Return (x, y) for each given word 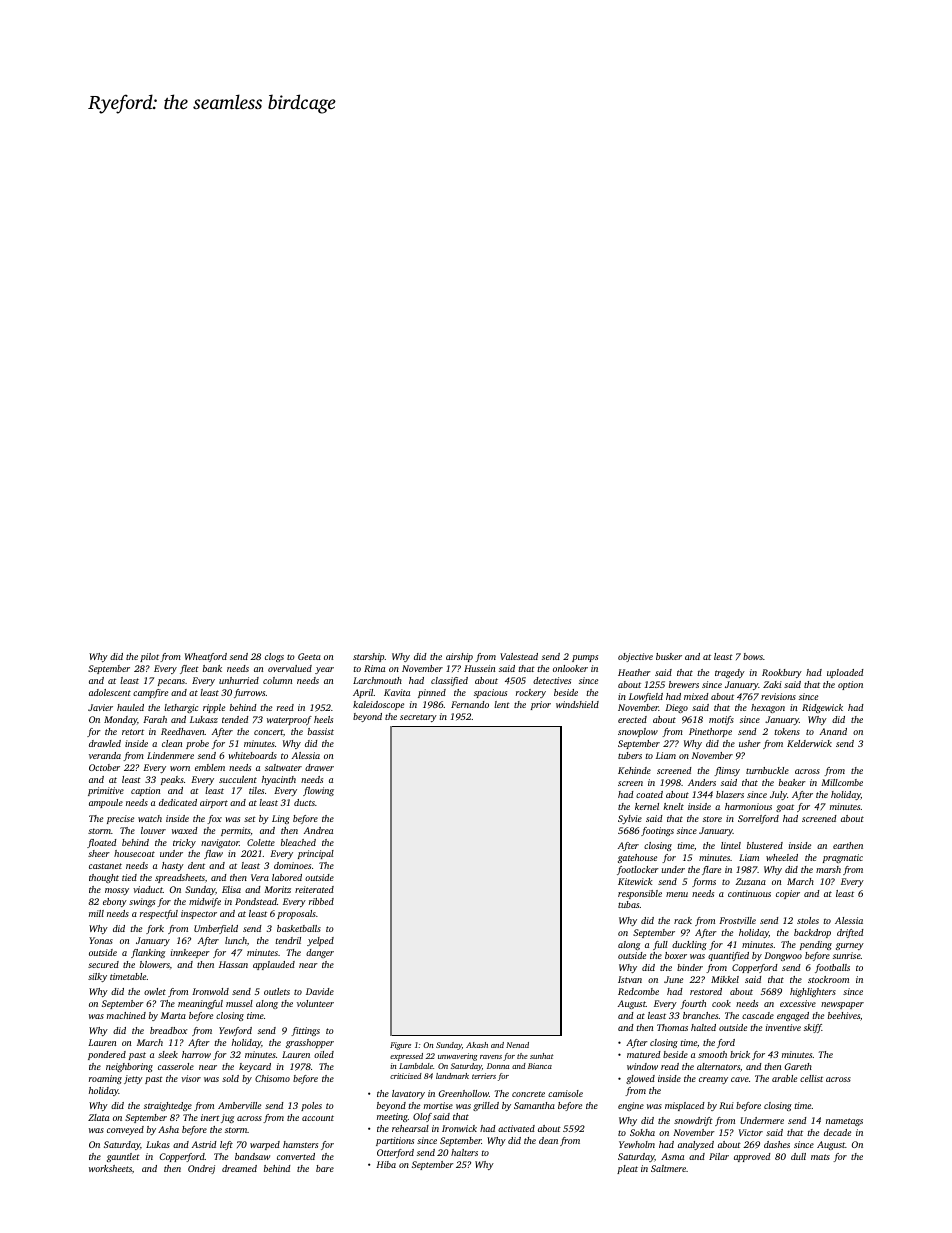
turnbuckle (767, 770)
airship (459, 657)
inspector (199, 914)
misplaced (685, 1106)
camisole (565, 1093)
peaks (172, 780)
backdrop (812, 933)
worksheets (110, 1168)
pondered (107, 1055)
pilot (149, 657)
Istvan (630, 979)
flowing (318, 791)
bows (753, 656)
